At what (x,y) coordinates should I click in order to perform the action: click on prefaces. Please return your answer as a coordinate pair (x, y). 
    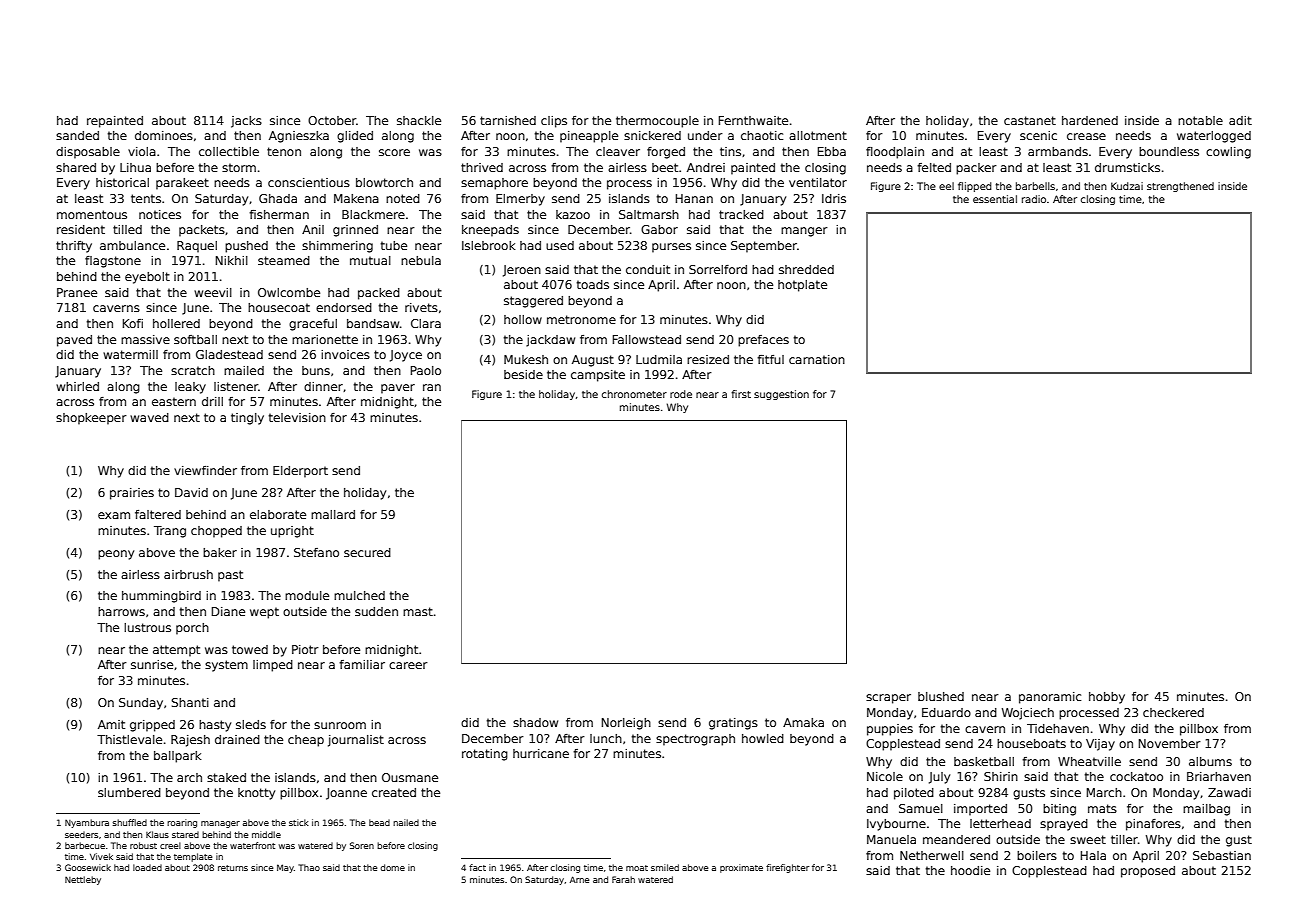
    Looking at the image, I should click on (763, 341).
